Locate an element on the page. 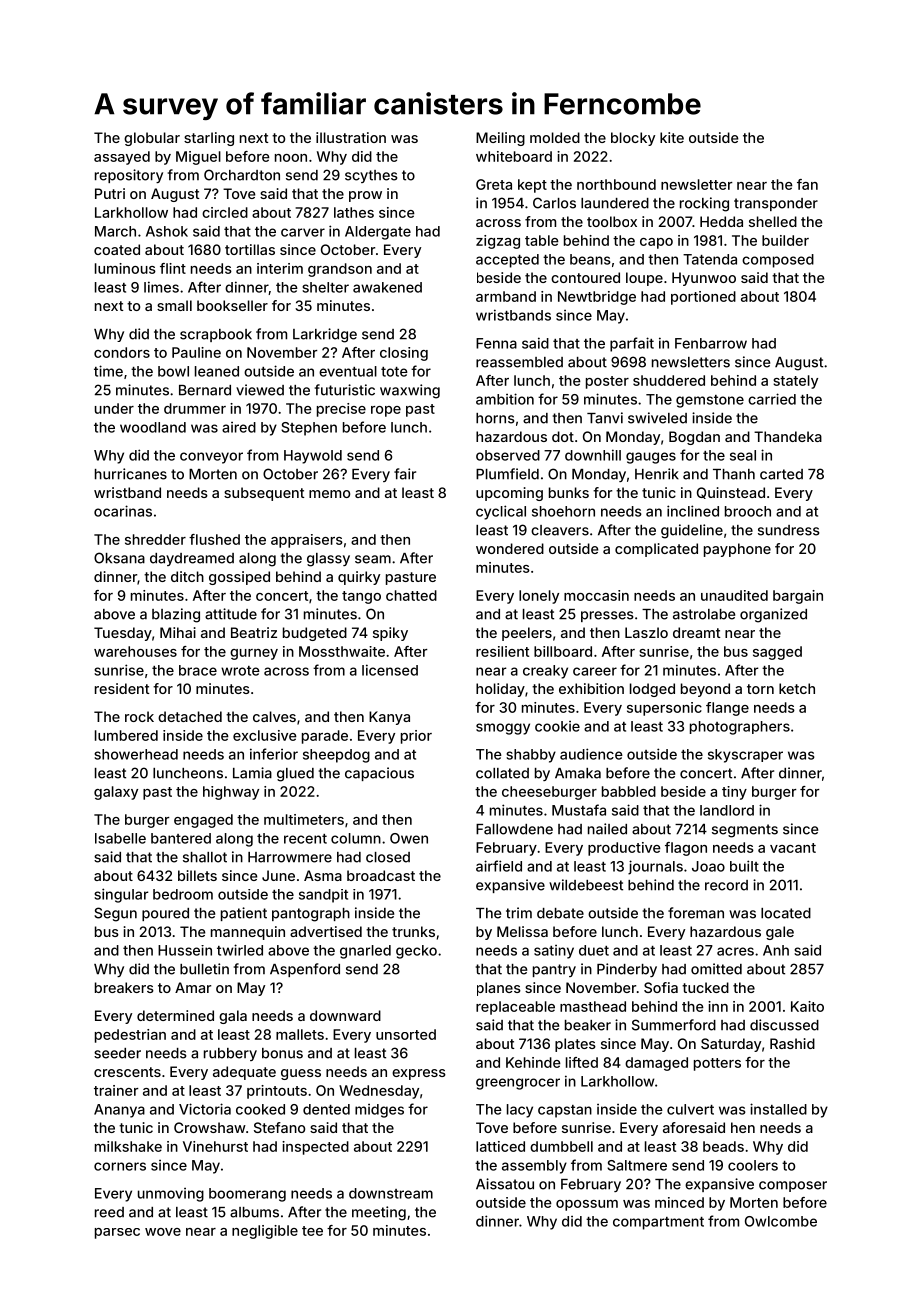 The width and height of the page is (924, 1314). photographers is located at coordinates (740, 728).
